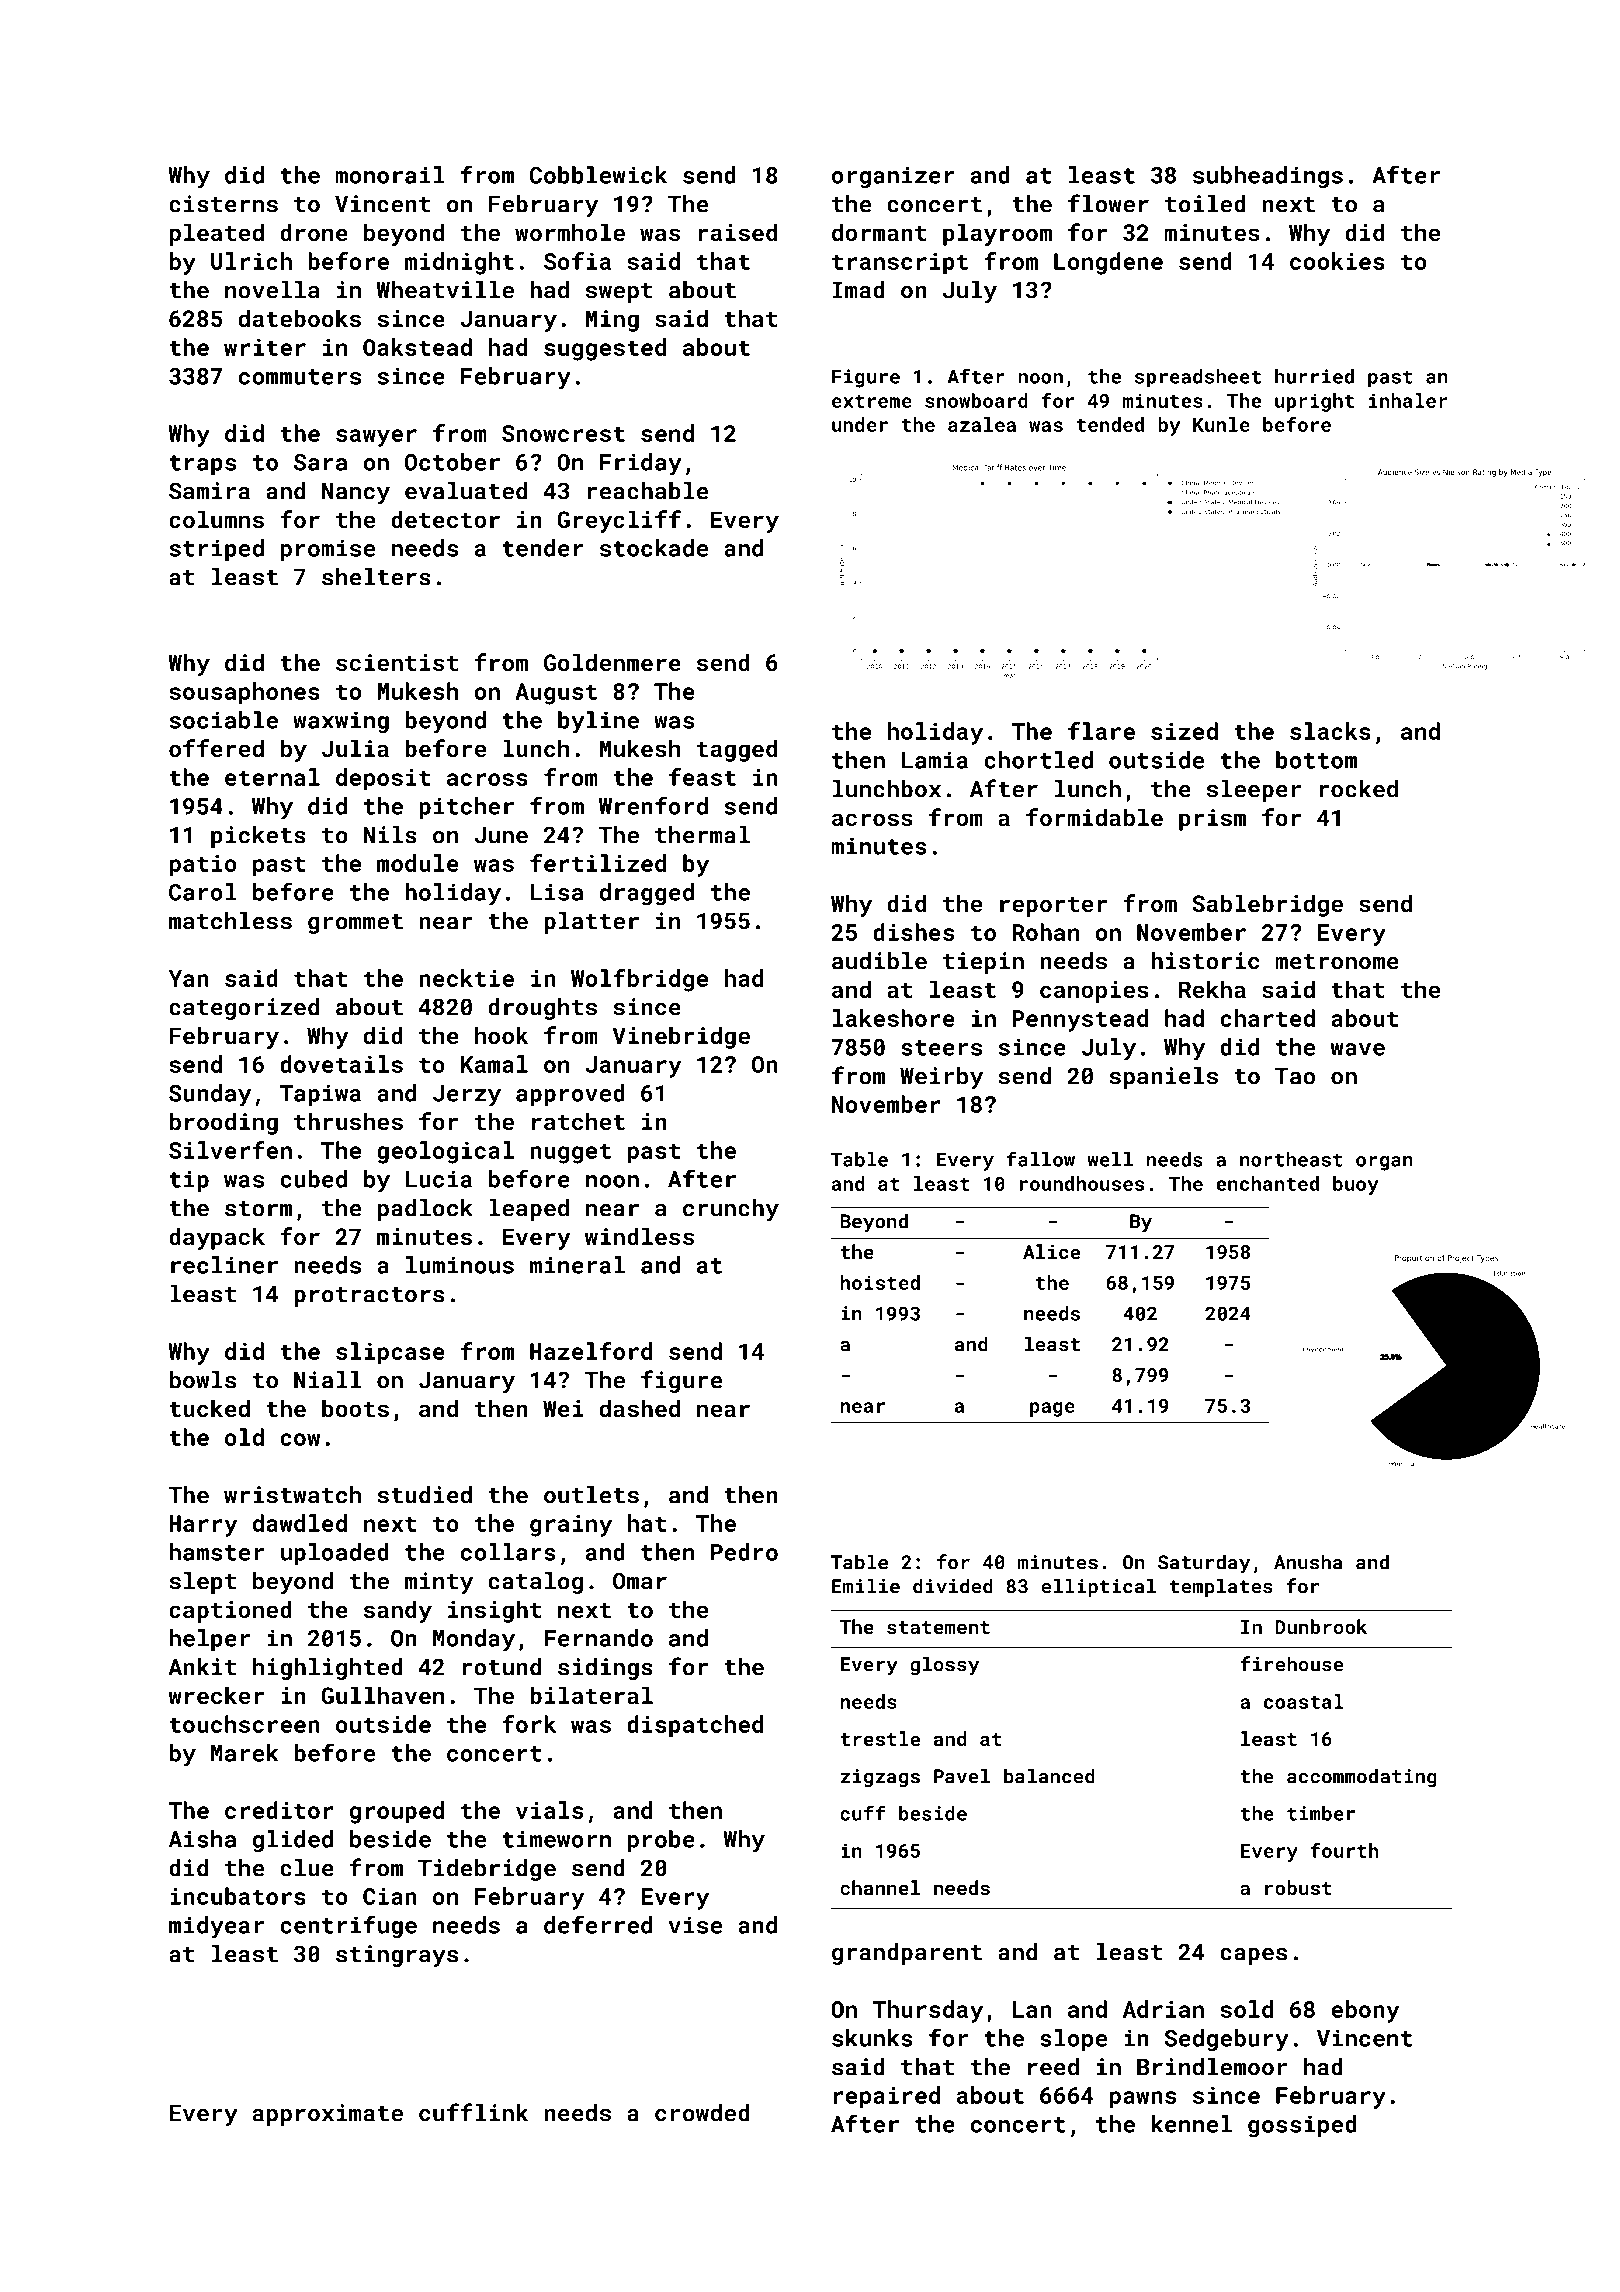 The image size is (1620, 2292). Describe the element at coordinates (390, 175) in the screenshot. I see `monorail` at that location.
